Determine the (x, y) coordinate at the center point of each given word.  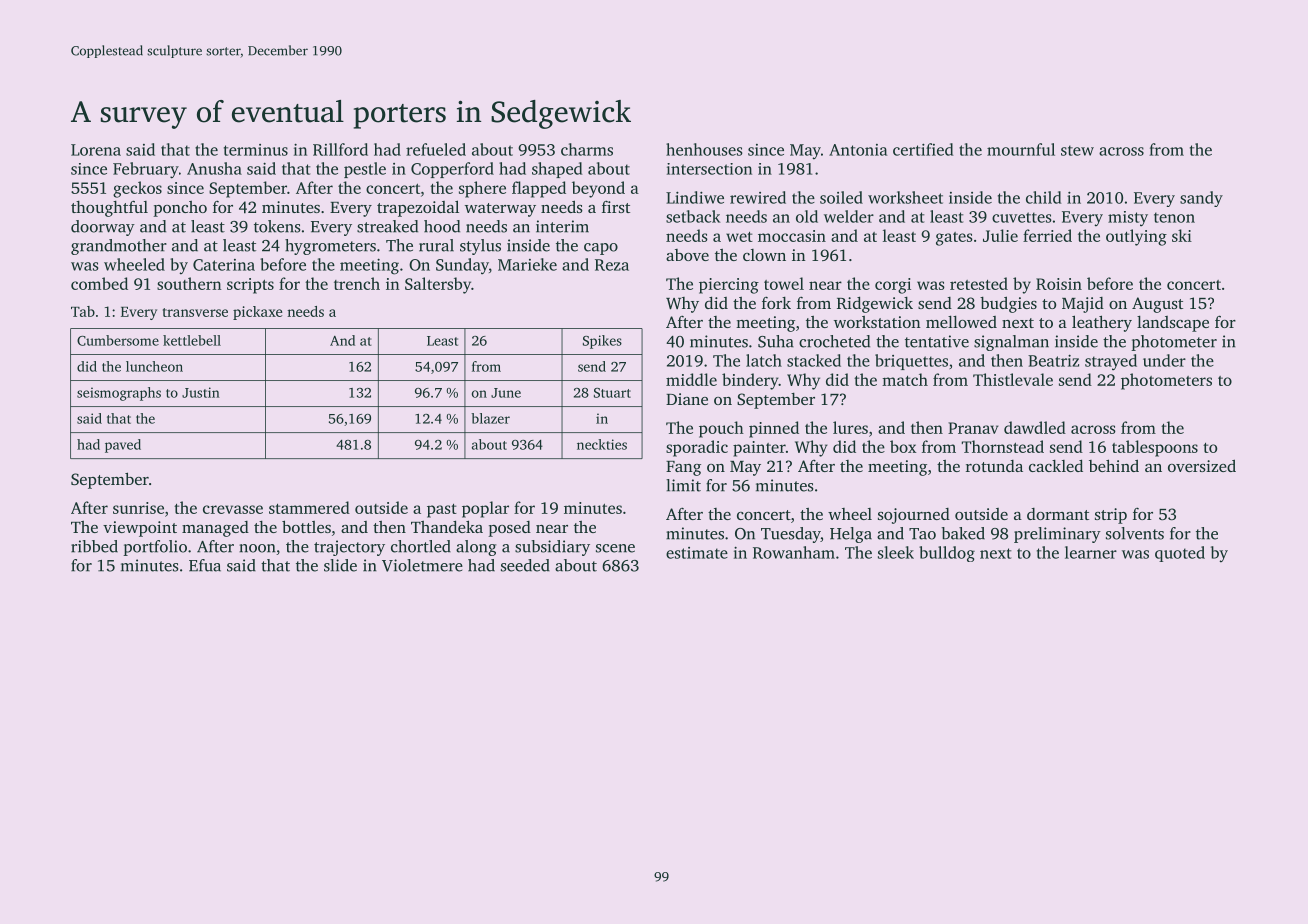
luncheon (154, 366)
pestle (365, 170)
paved (123, 446)
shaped (557, 170)
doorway (103, 228)
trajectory (349, 548)
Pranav (973, 428)
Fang (683, 468)
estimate (697, 553)
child (1043, 197)
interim (562, 226)
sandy (1201, 199)
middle (691, 379)
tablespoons (1155, 448)
